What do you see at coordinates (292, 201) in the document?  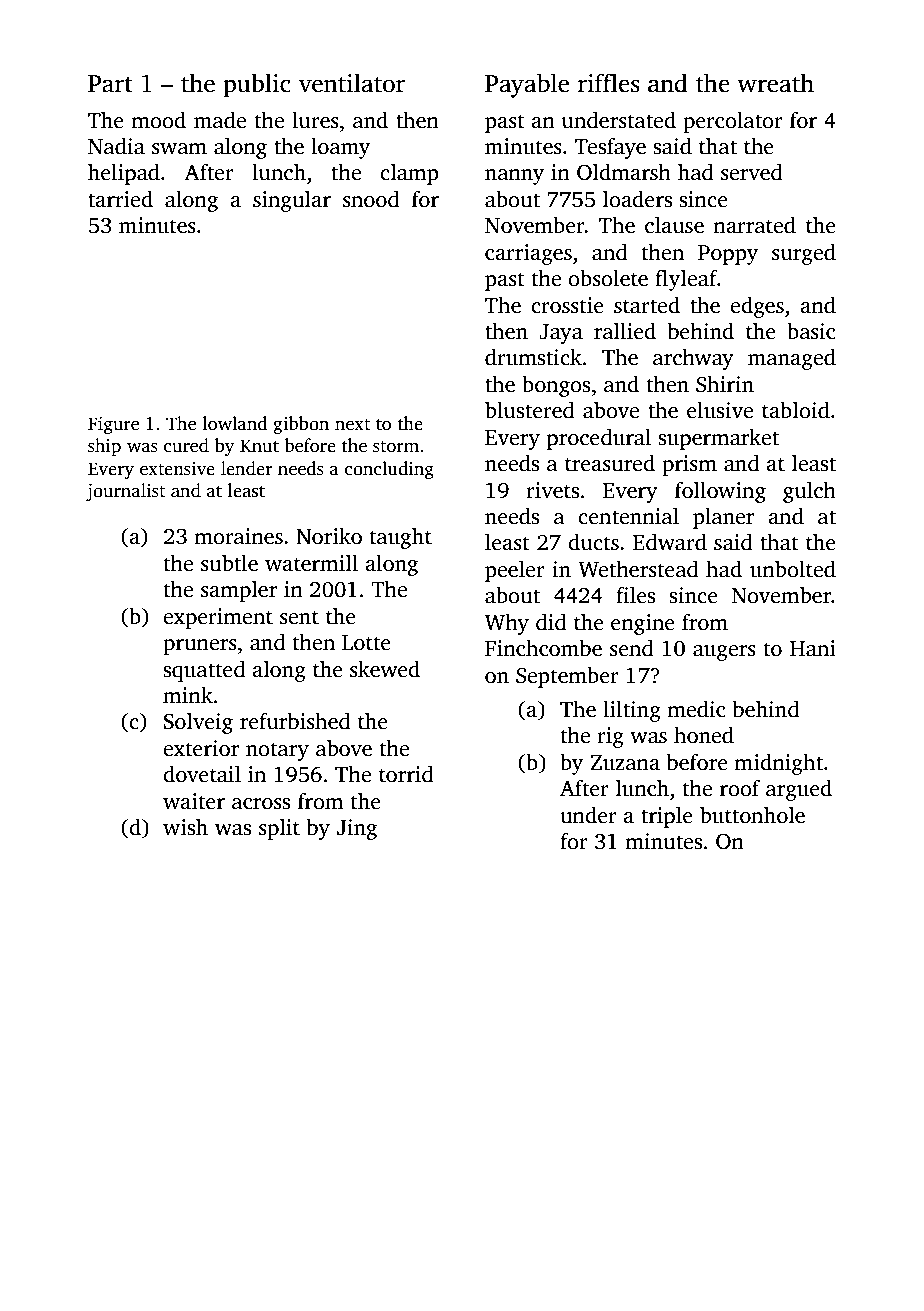 I see `singular` at bounding box center [292, 201].
